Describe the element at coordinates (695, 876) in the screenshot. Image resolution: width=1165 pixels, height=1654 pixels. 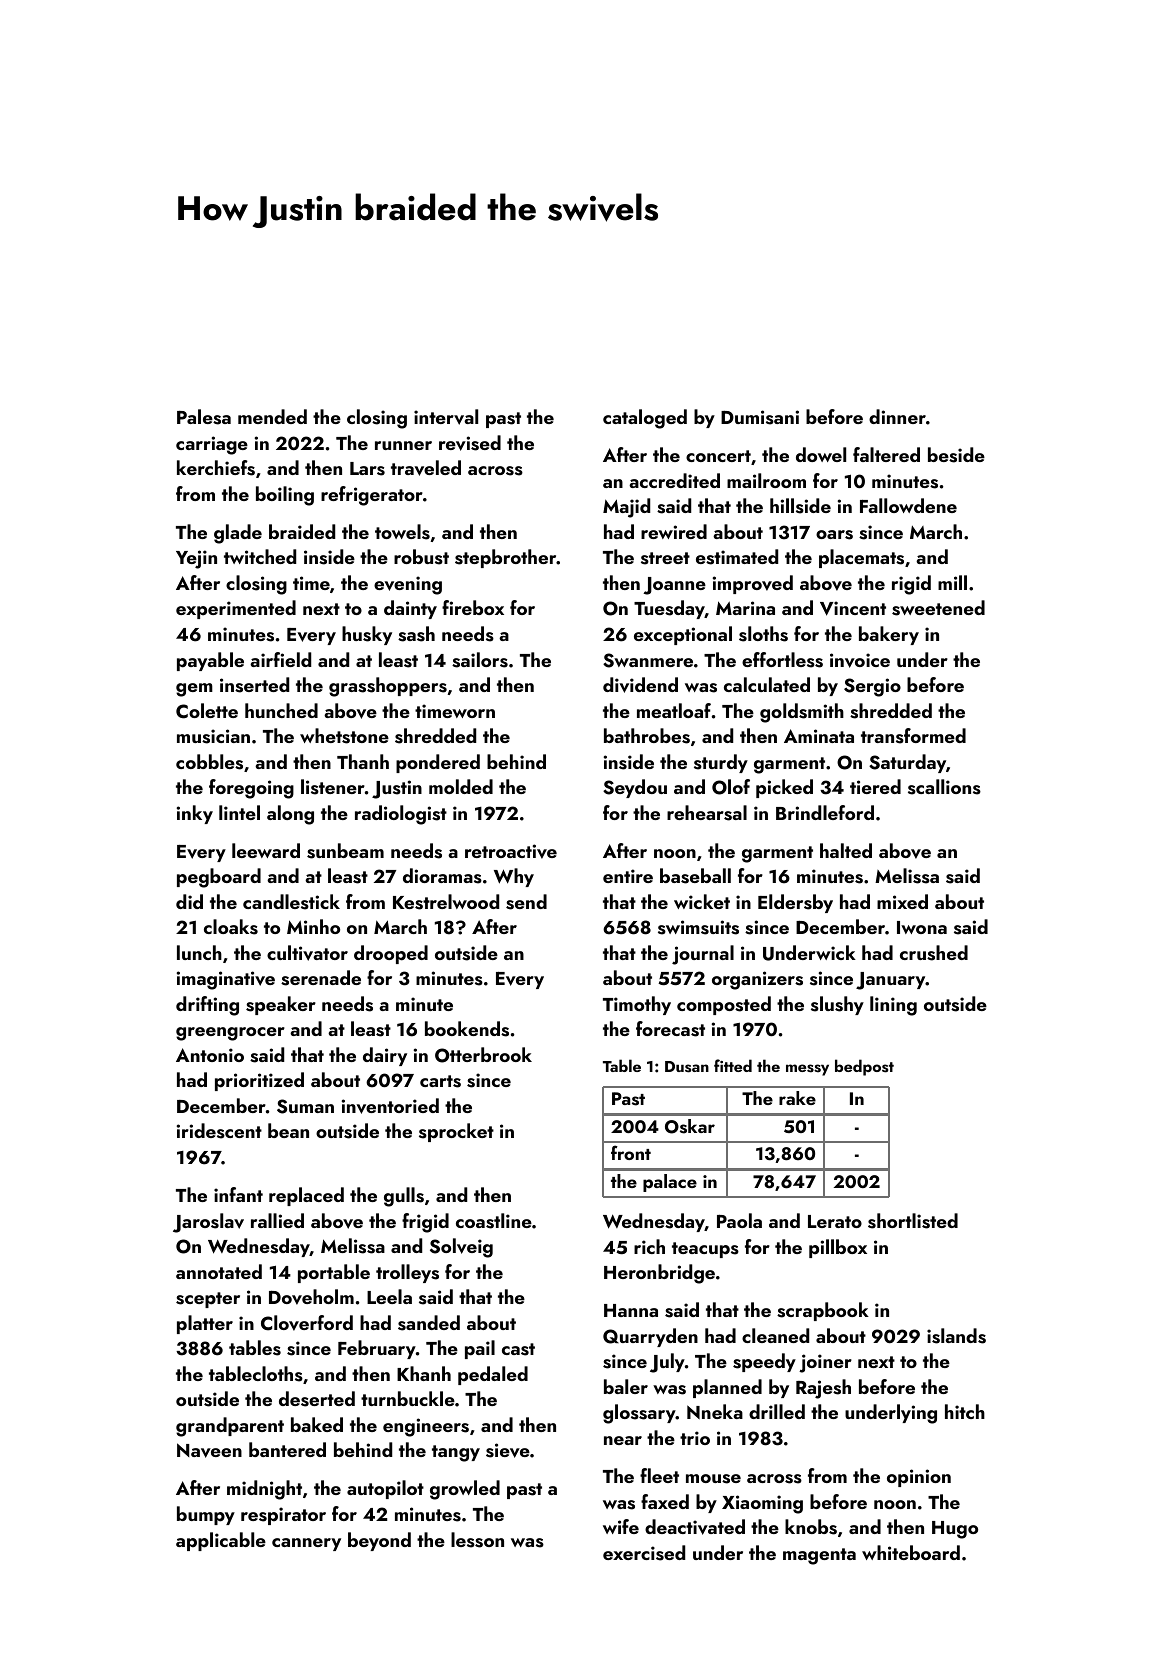
I see `baseball` at that location.
